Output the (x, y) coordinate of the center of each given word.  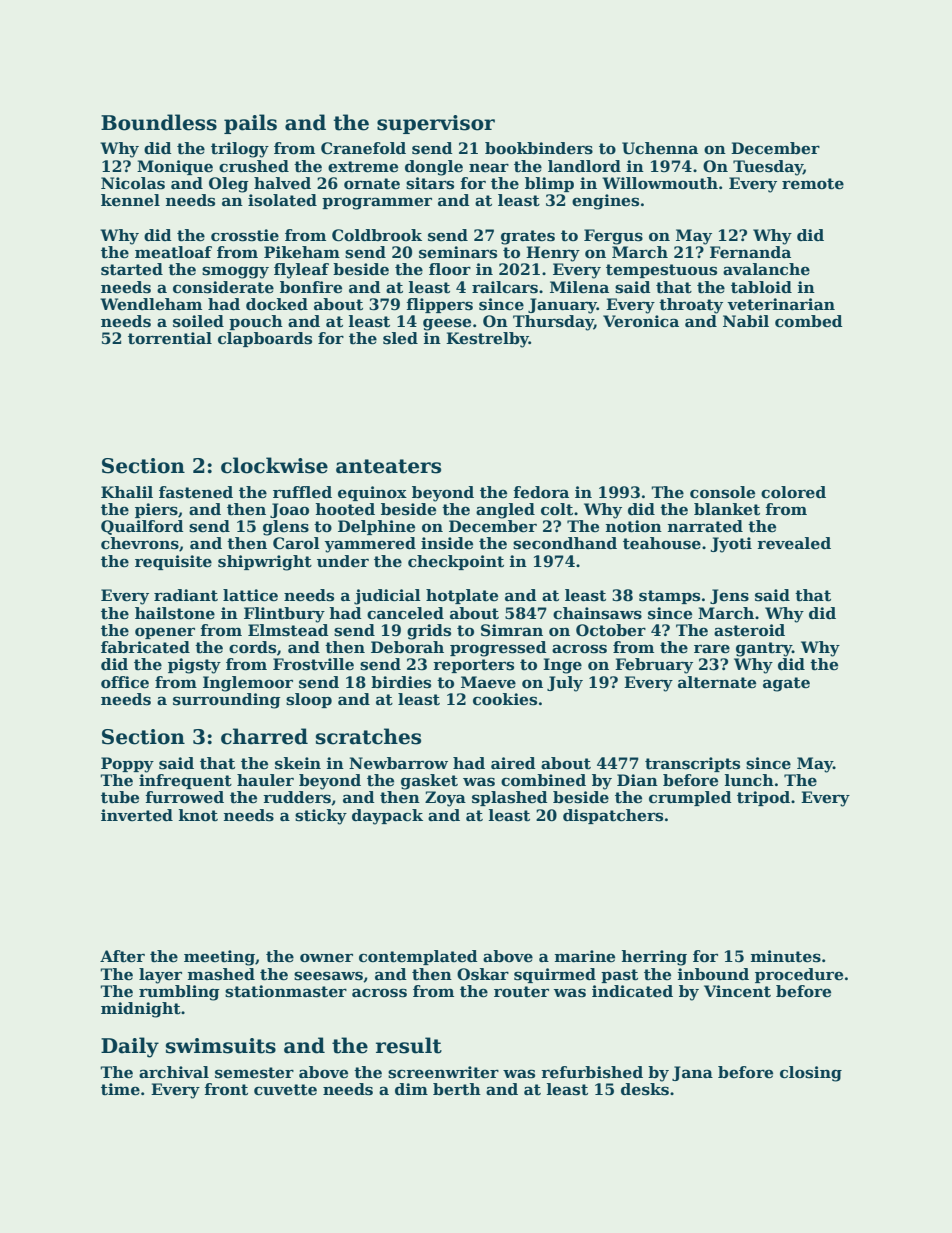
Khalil (127, 492)
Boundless (159, 122)
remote (813, 184)
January (562, 306)
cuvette (285, 1090)
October (611, 630)
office (125, 682)
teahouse (662, 543)
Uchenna (660, 148)
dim (411, 1089)
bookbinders (539, 148)
